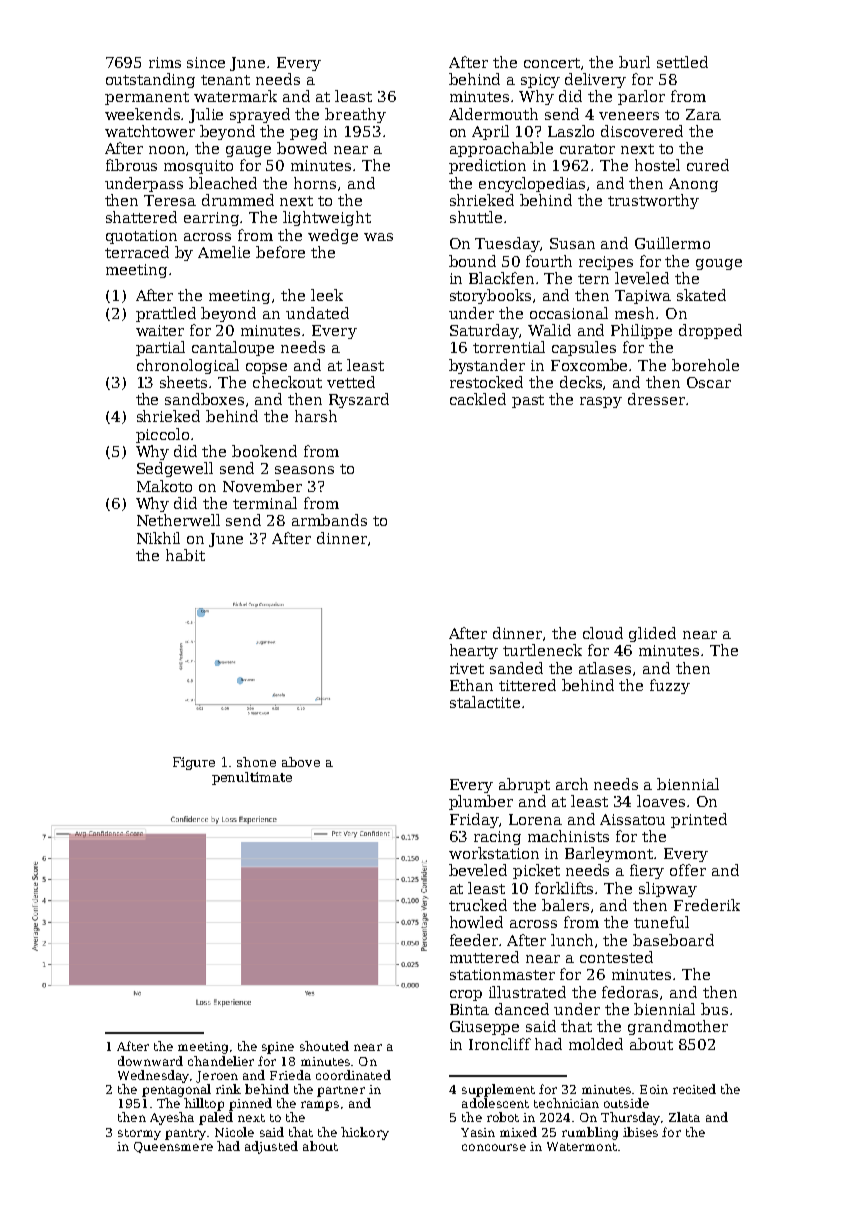 The width and height of the page is (849, 1205). What do you see at coordinates (494, 1147) in the page?
I see `concourse` at bounding box center [494, 1147].
